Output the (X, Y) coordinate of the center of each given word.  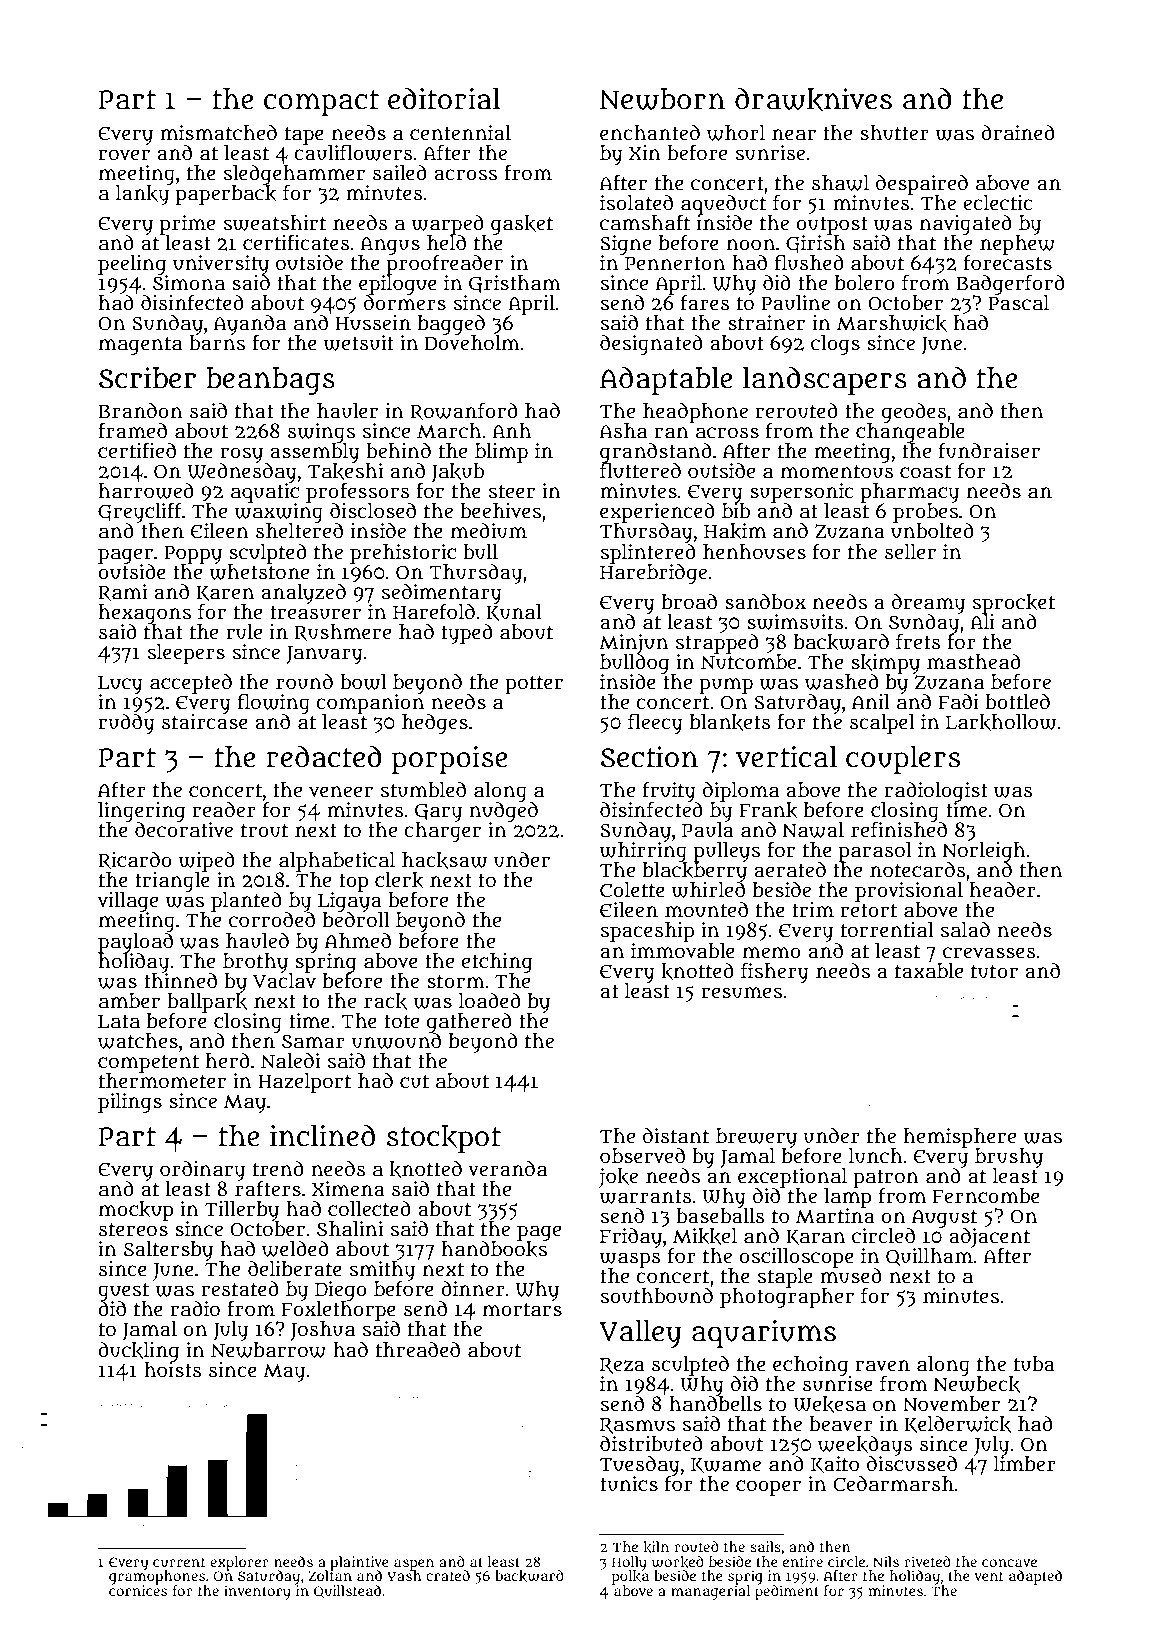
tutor (994, 972)
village (128, 902)
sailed (400, 173)
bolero (865, 283)
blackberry (695, 872)
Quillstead (347, 1591)
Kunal (514, 613)
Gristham (515, 284)
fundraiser (989, 450)
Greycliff (140, 512)
